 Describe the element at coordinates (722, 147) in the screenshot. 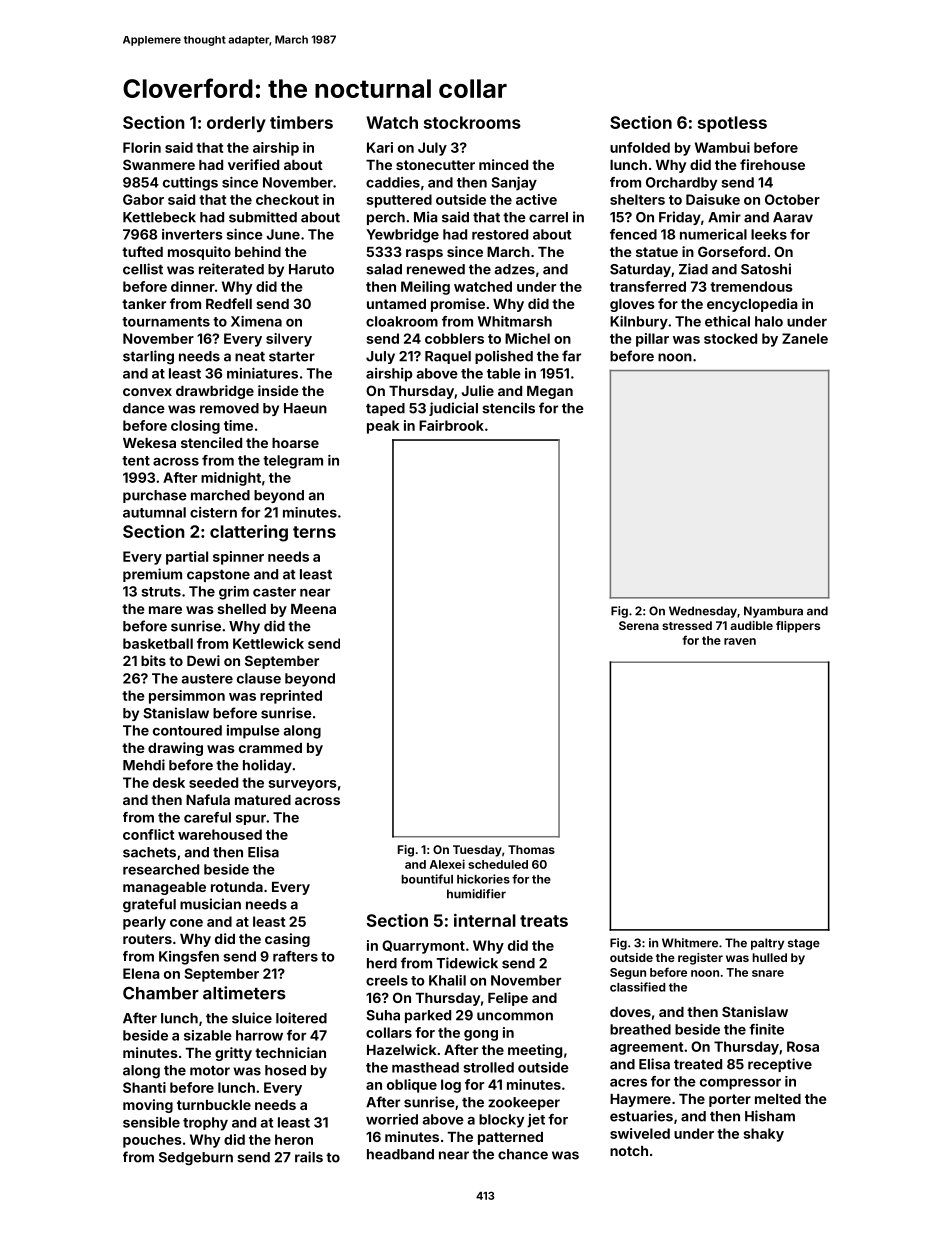

I see `Wambui` at that location.
